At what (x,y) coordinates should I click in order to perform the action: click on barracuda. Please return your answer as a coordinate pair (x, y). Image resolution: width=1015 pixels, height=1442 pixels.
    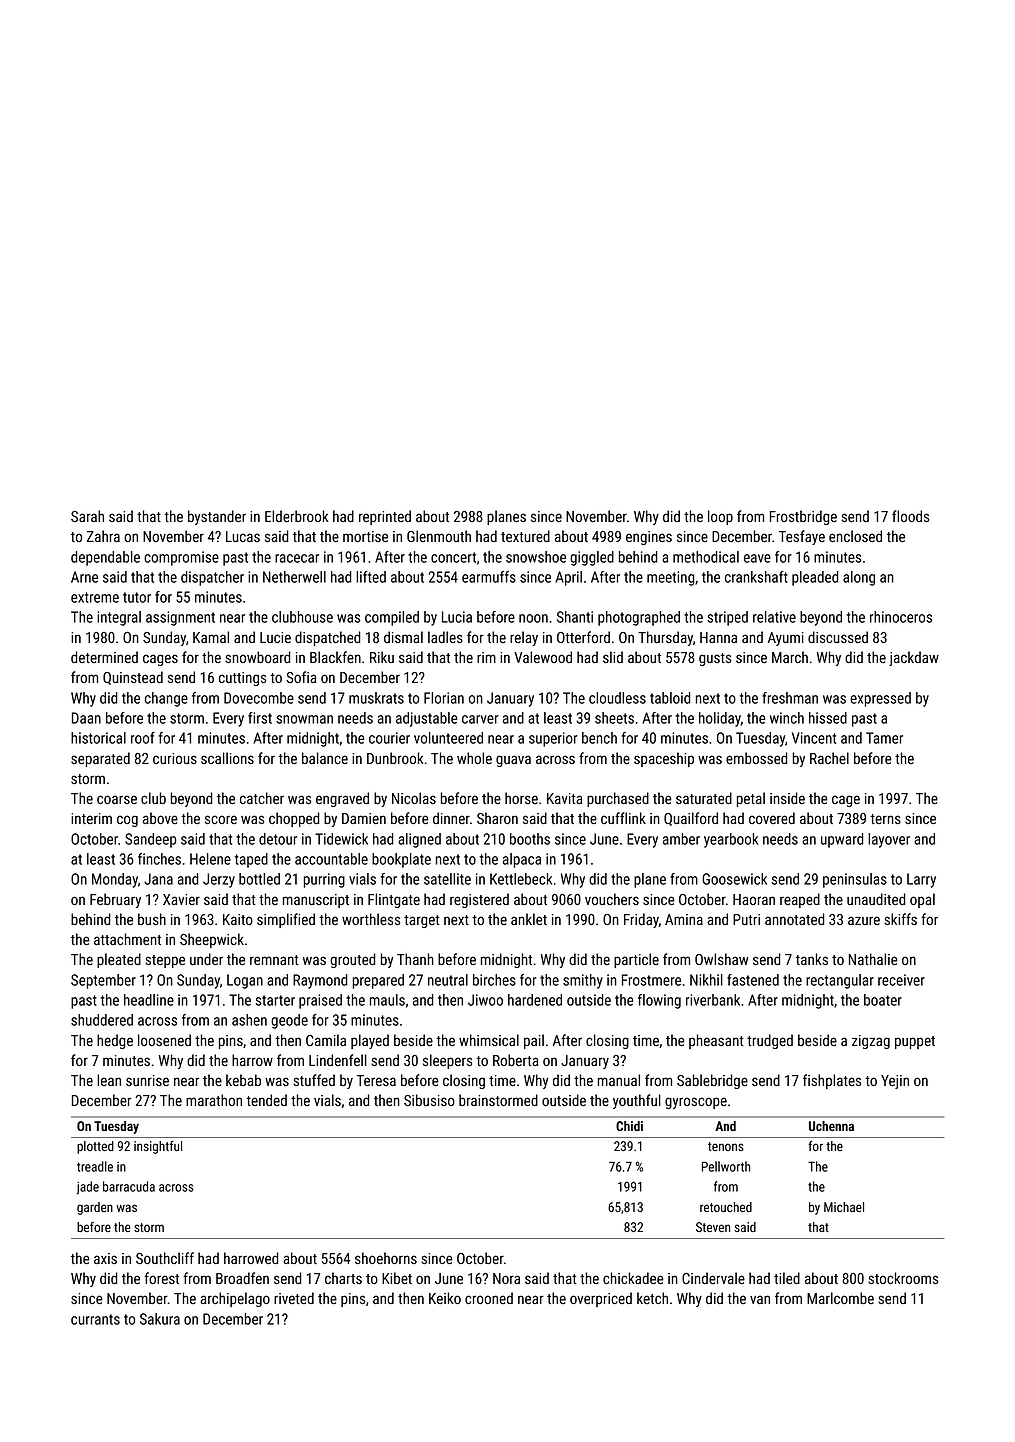
    Looking at the image, I should click on (129, 1186).
